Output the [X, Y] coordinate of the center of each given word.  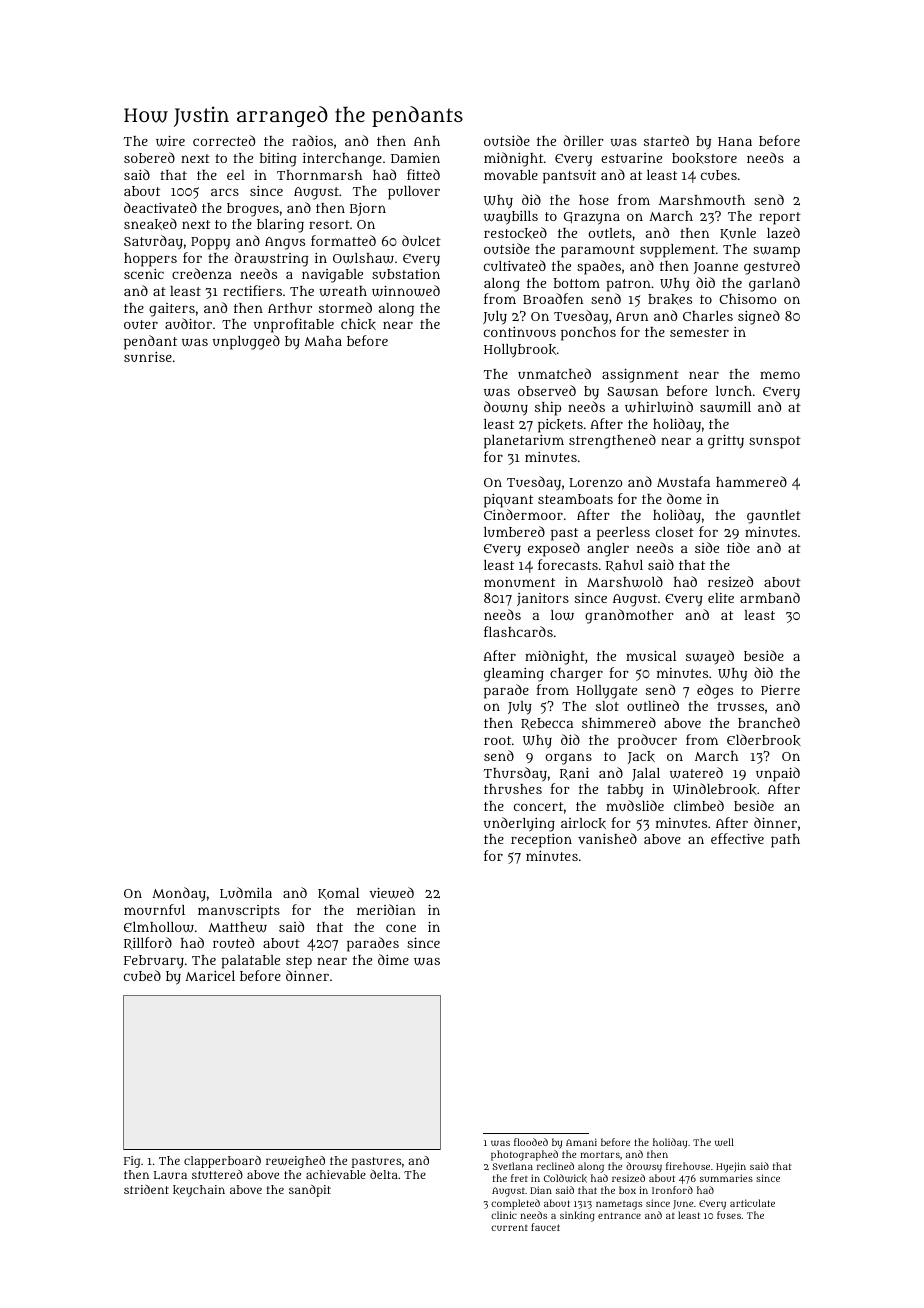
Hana [735, 141]
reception [541, 841]
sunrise [148, 357]
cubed [142, 975]
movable [511, 175]
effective [737, 838]
